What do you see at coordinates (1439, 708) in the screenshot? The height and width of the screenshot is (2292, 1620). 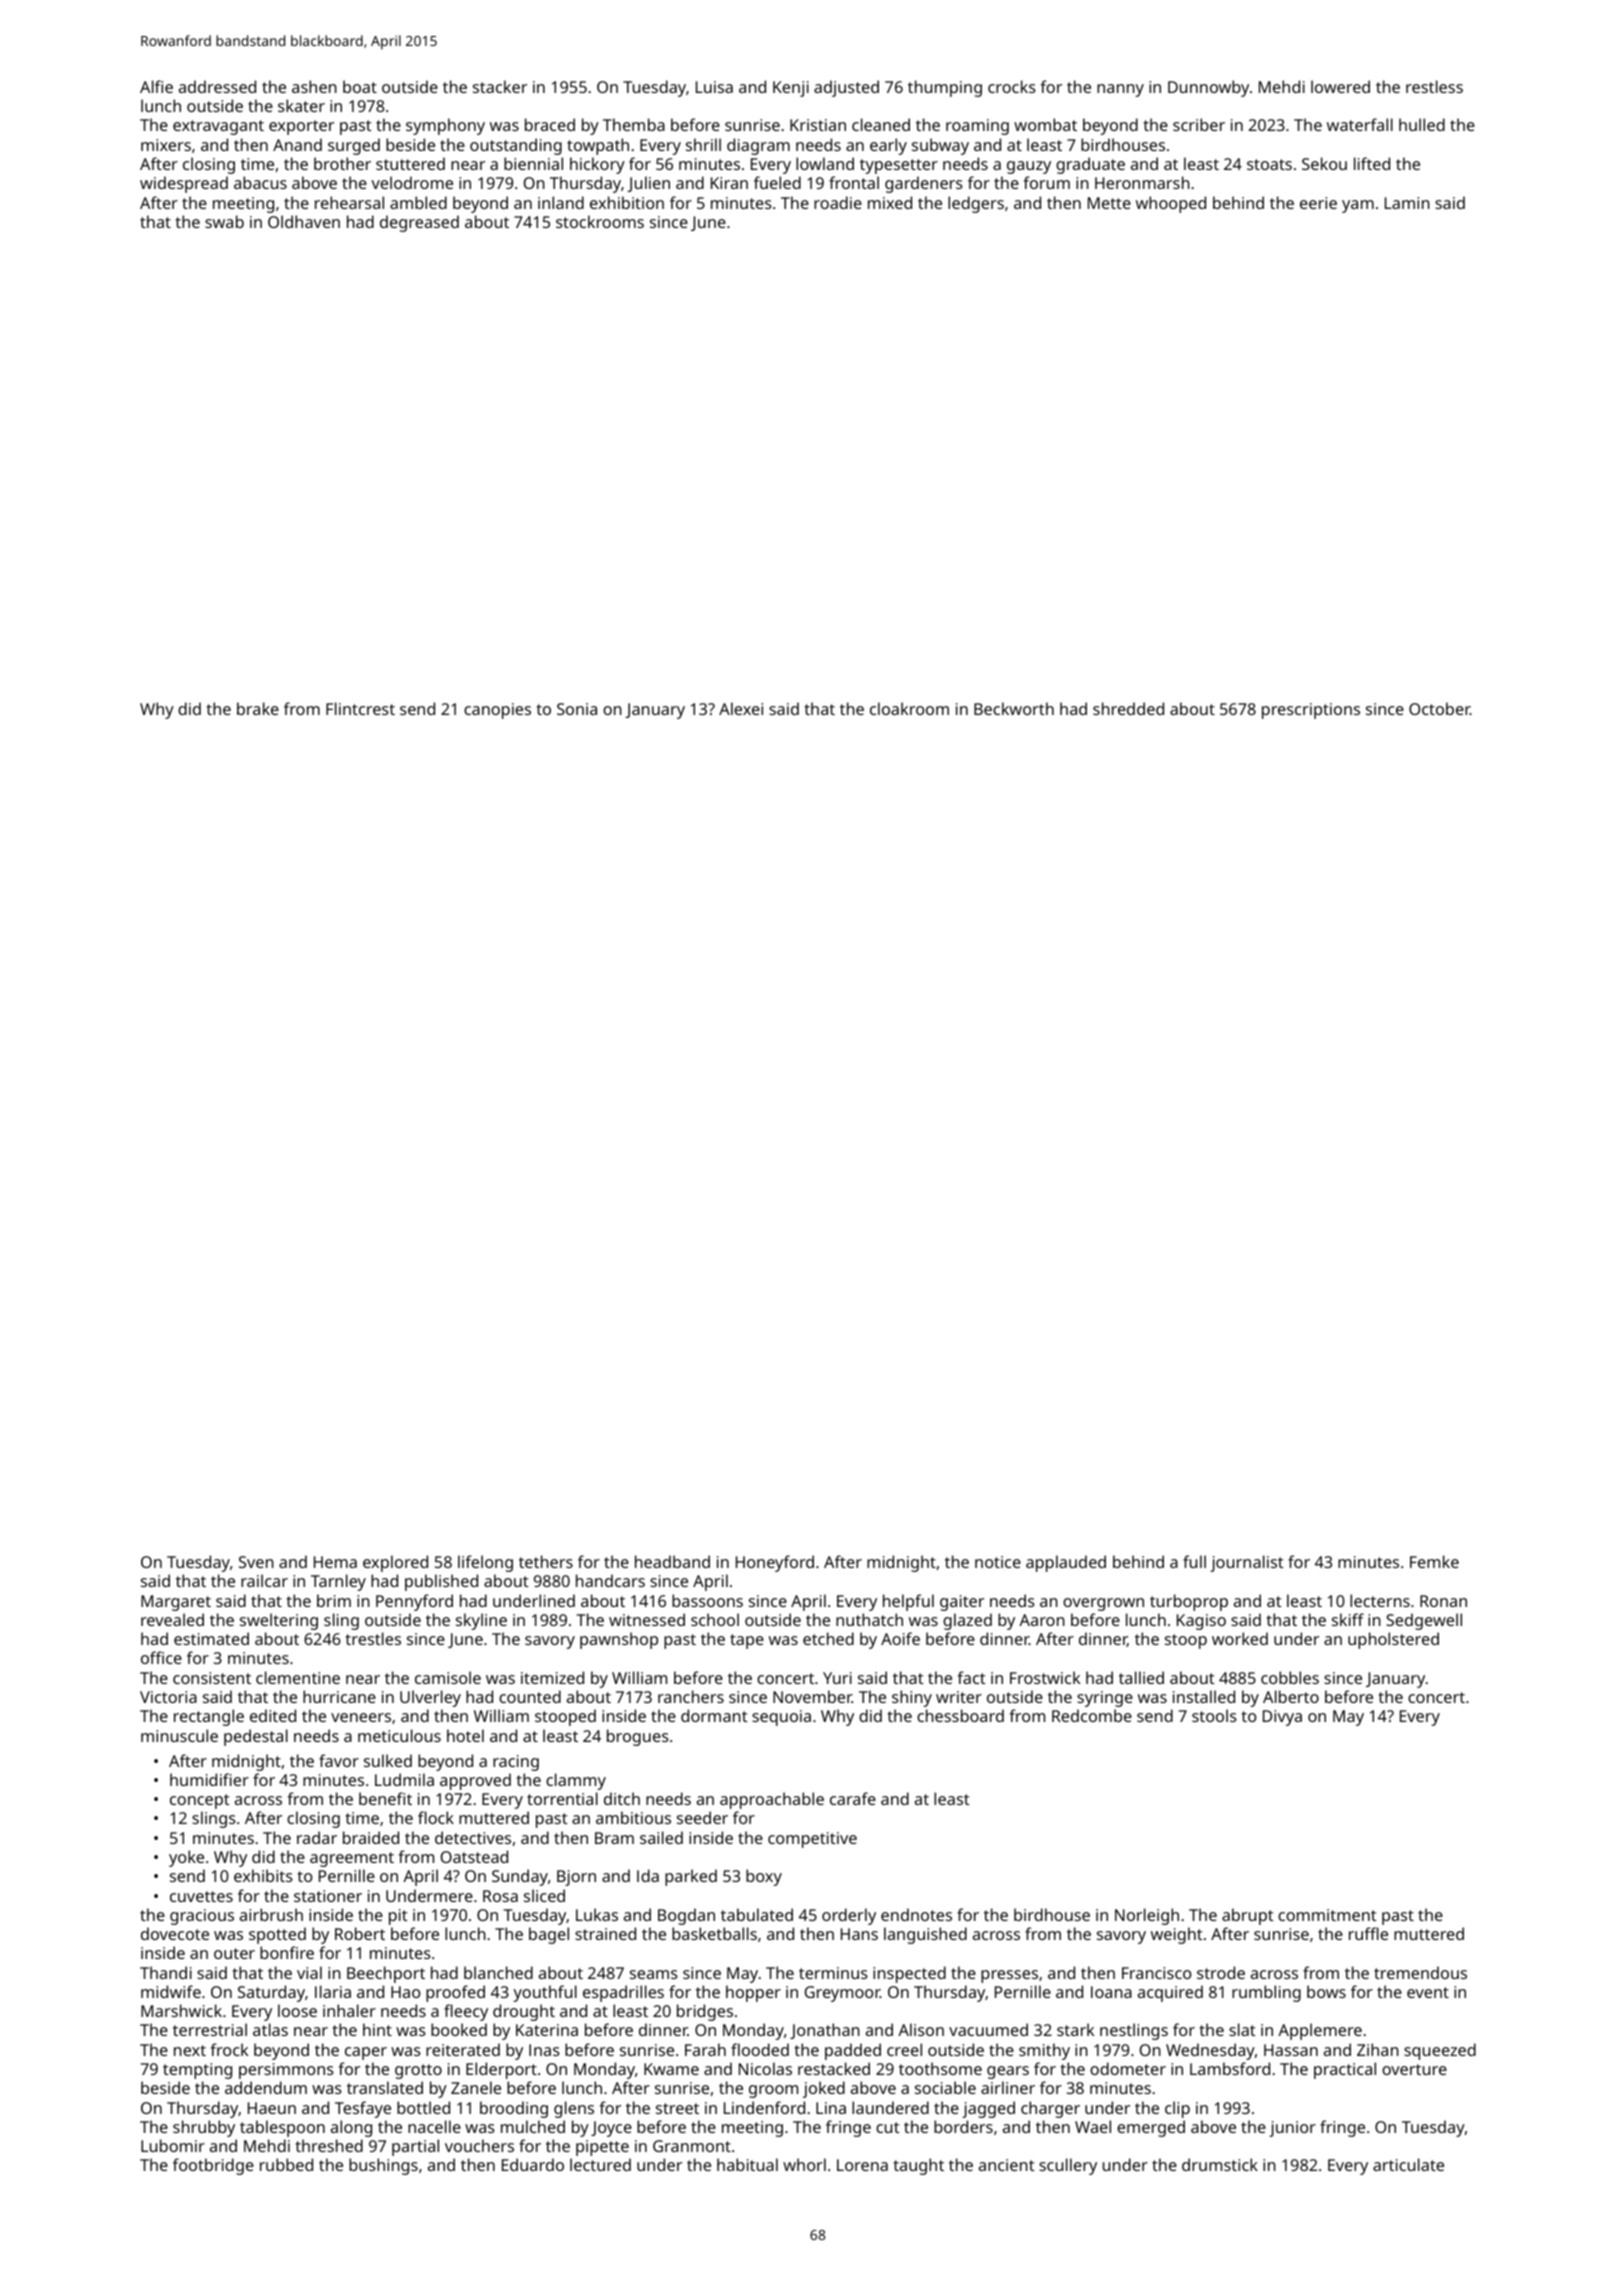 I see `October` at bounding box center [1439, 708].
